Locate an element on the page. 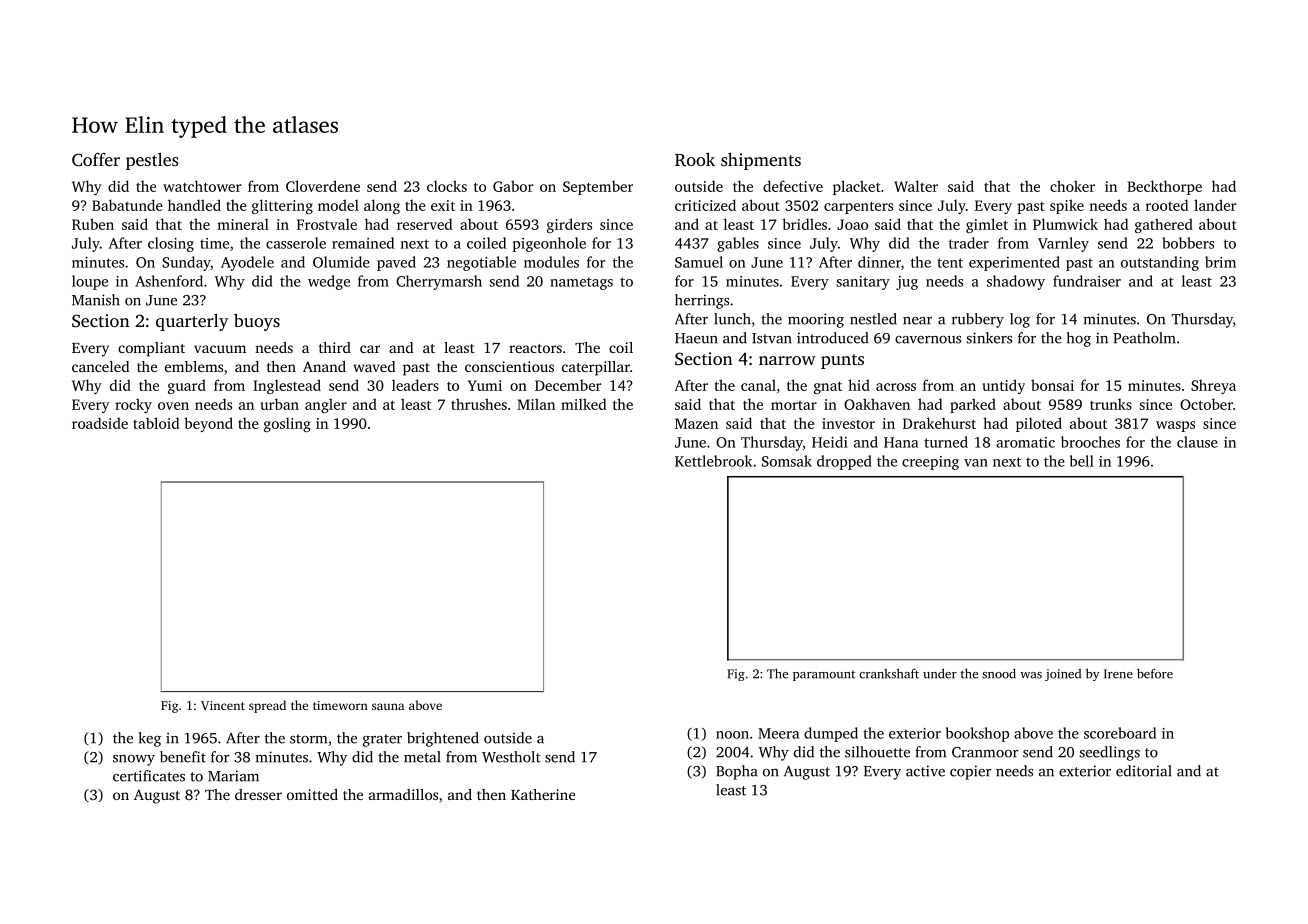 The image size is (1308, 924). silhouette is located at coordinates (877, 752).
